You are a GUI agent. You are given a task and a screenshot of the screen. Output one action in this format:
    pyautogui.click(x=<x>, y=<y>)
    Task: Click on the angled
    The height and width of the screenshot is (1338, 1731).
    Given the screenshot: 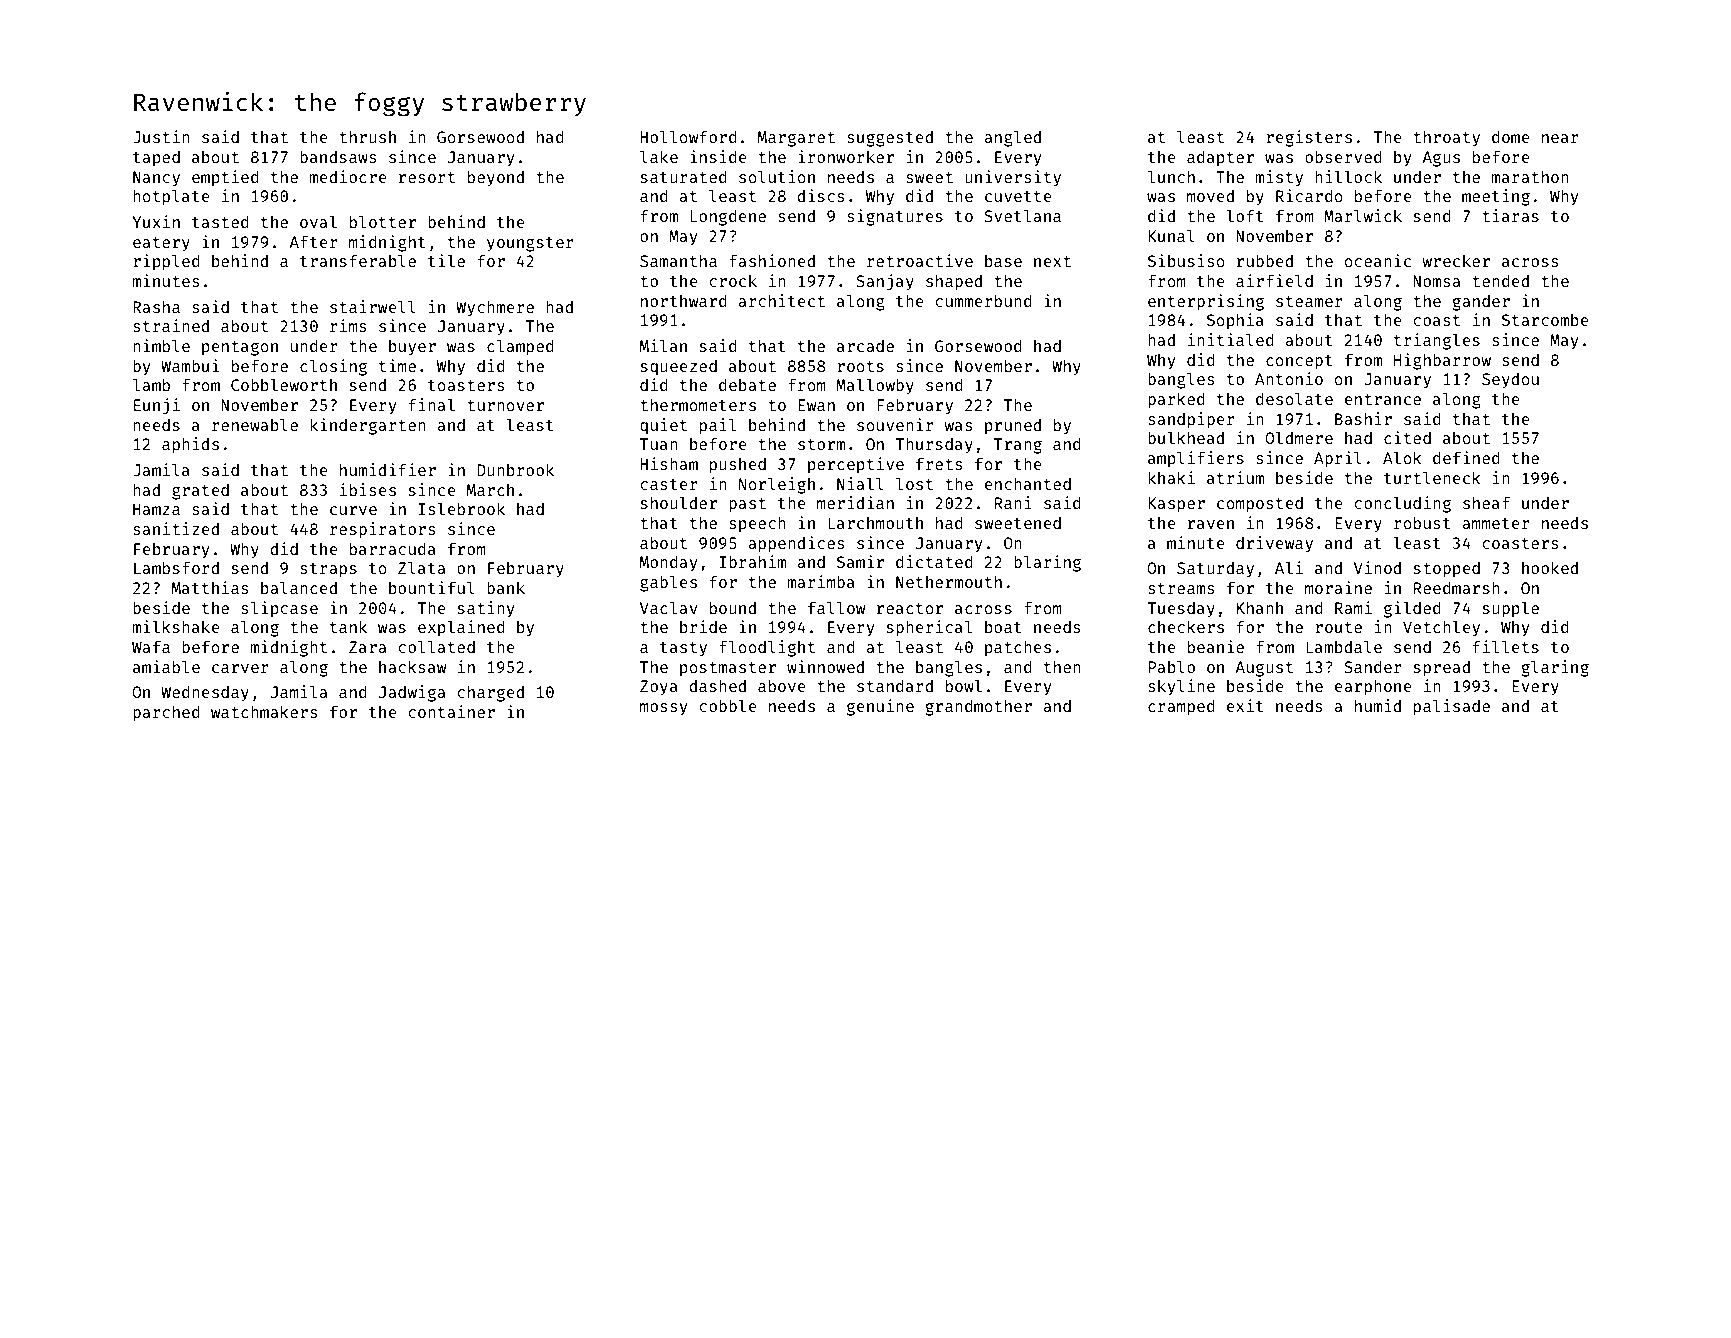 What is the action you would take?
    pyautogui.click(x=1012, y=138)
